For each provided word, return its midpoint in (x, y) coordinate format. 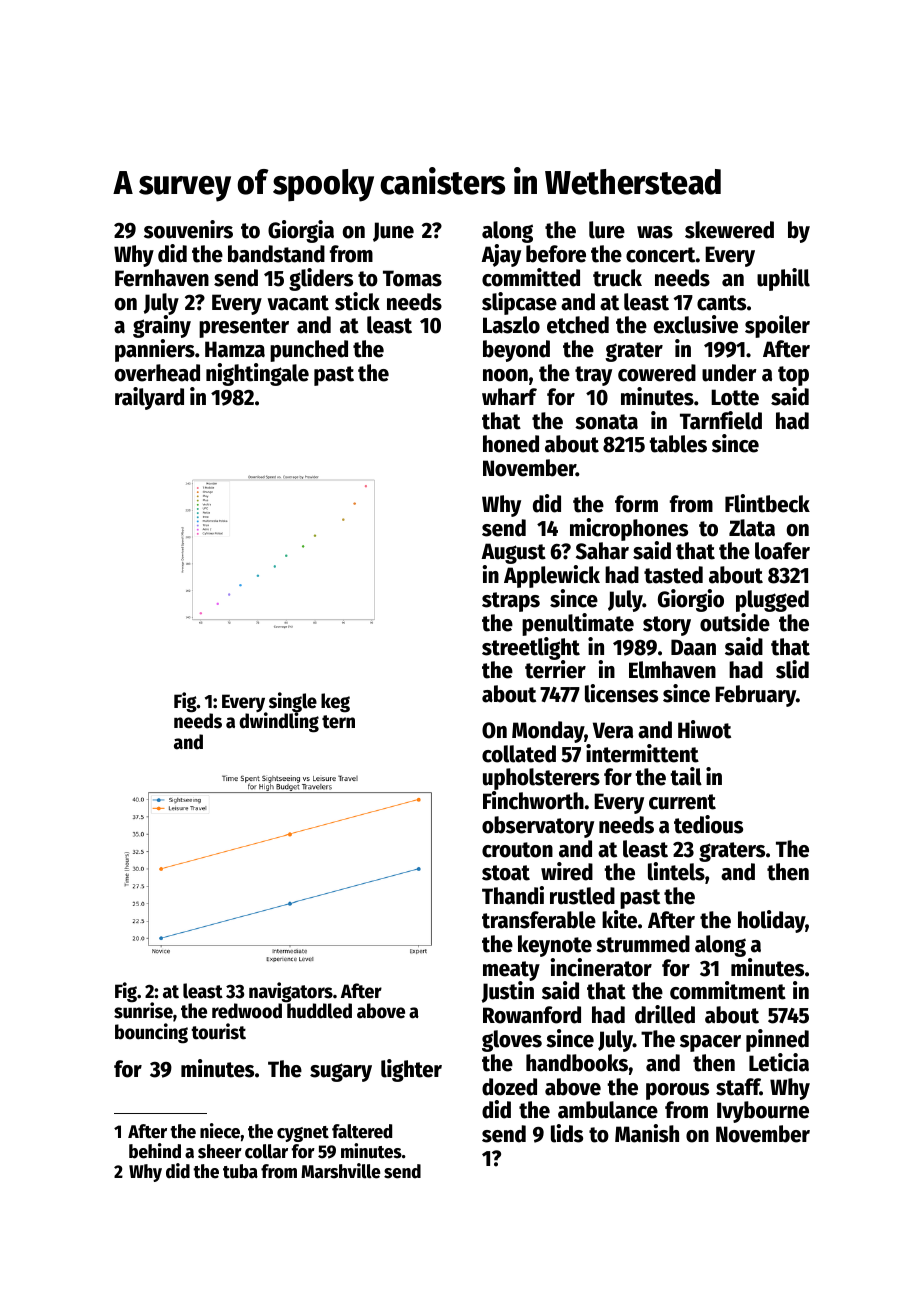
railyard (149, 398)
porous (677, 1091)
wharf (509, 397)
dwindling (279, 723)
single (293, 702)
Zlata (752, 528)
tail (686, 776)
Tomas (412, 278)
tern (338, 722)
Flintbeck (767, 503)
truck (617, 278)
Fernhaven (162, 278)
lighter (411, 1070)
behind (155, 1151)
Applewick (552, 576)
